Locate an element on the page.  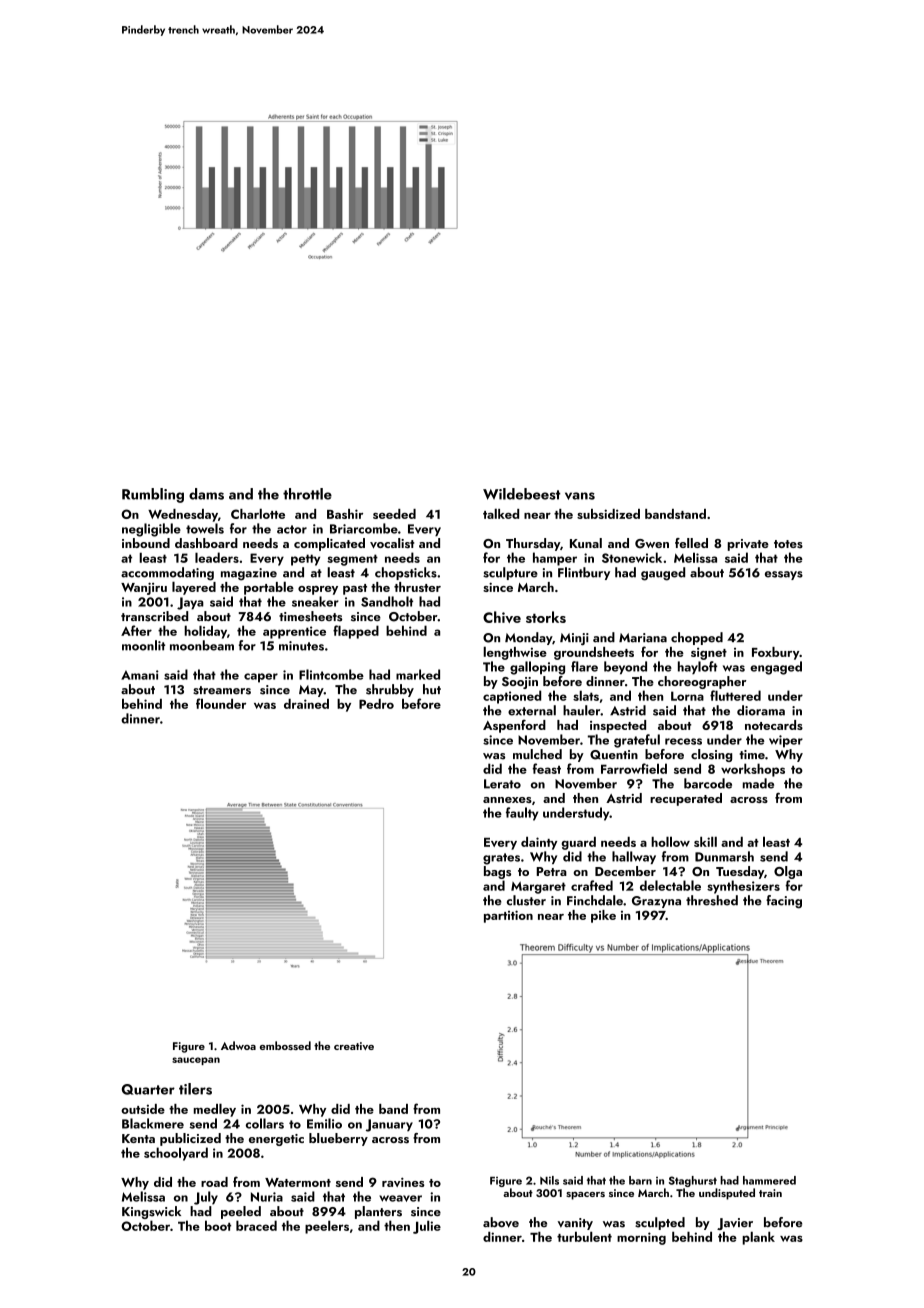
Blackmere is located at coordinates (153, 1123).
